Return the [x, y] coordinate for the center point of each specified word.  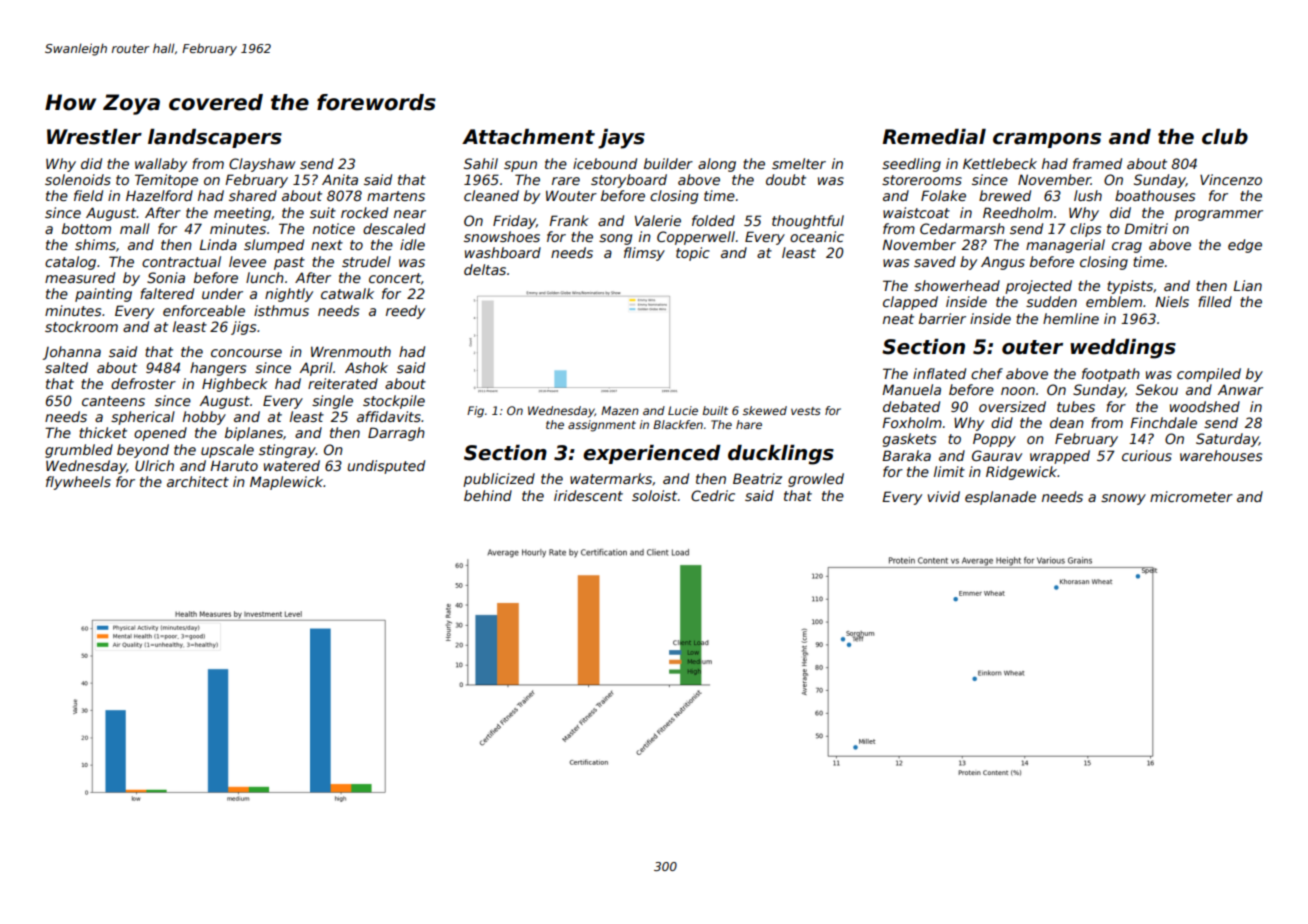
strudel [366, 261]
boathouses [1155, 195]
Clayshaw [262, 165]
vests [806, 411]
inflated [939, 373]
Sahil [481, 163]
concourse [246, 353]
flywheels [78, 483]
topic [693, 254]
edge [1245, 246]
